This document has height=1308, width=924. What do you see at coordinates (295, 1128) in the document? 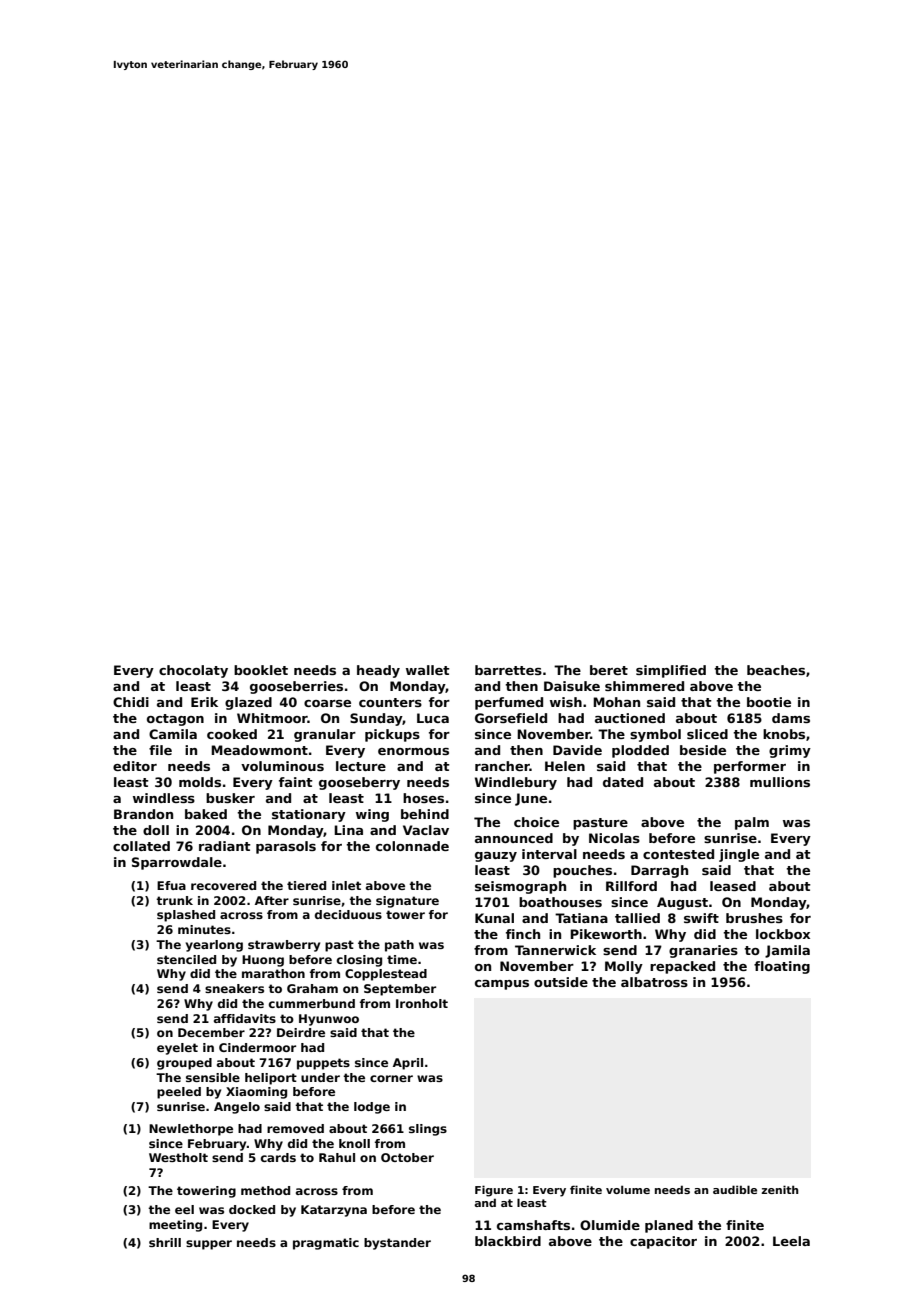
I see `removed` at bounding box center [295, 1128].
